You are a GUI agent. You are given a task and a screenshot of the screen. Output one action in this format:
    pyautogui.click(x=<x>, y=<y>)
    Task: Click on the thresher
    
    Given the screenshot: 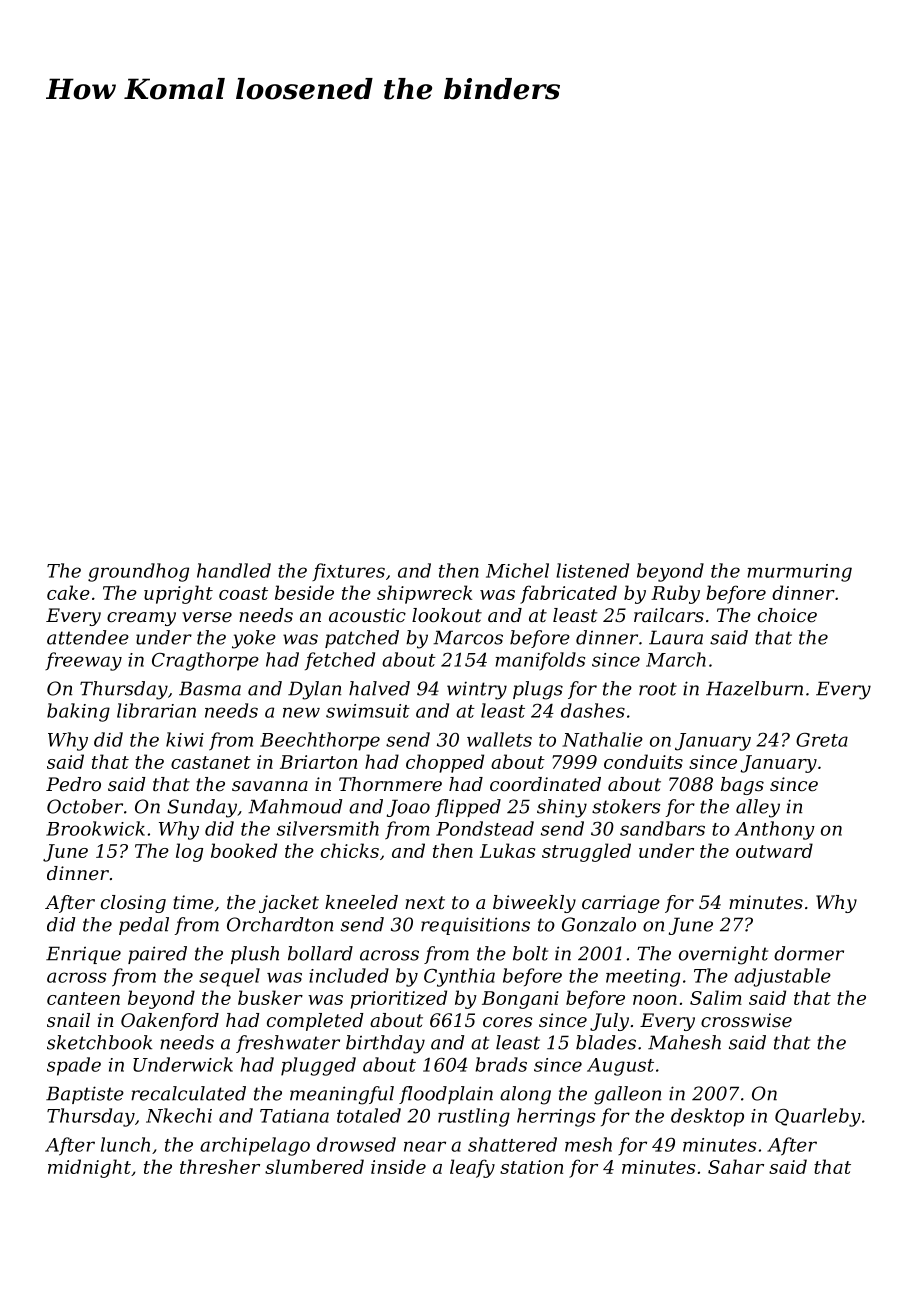 What is the action you would take?
    pyautogui.click(x=220, y=1166)
